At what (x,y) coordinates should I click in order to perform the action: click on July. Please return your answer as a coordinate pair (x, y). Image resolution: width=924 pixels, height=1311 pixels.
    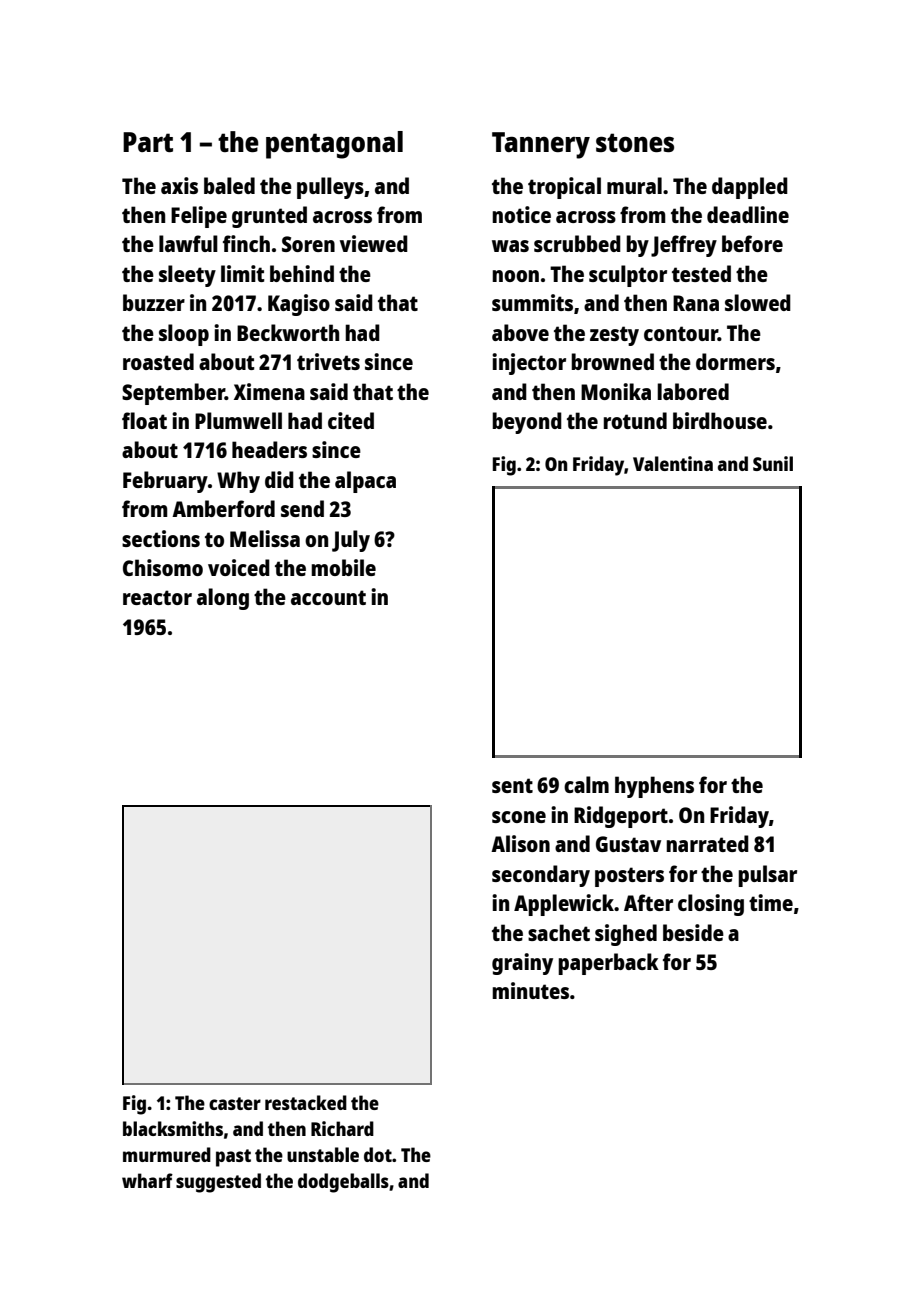
    Looking at the image, I should click on (351, 541).
